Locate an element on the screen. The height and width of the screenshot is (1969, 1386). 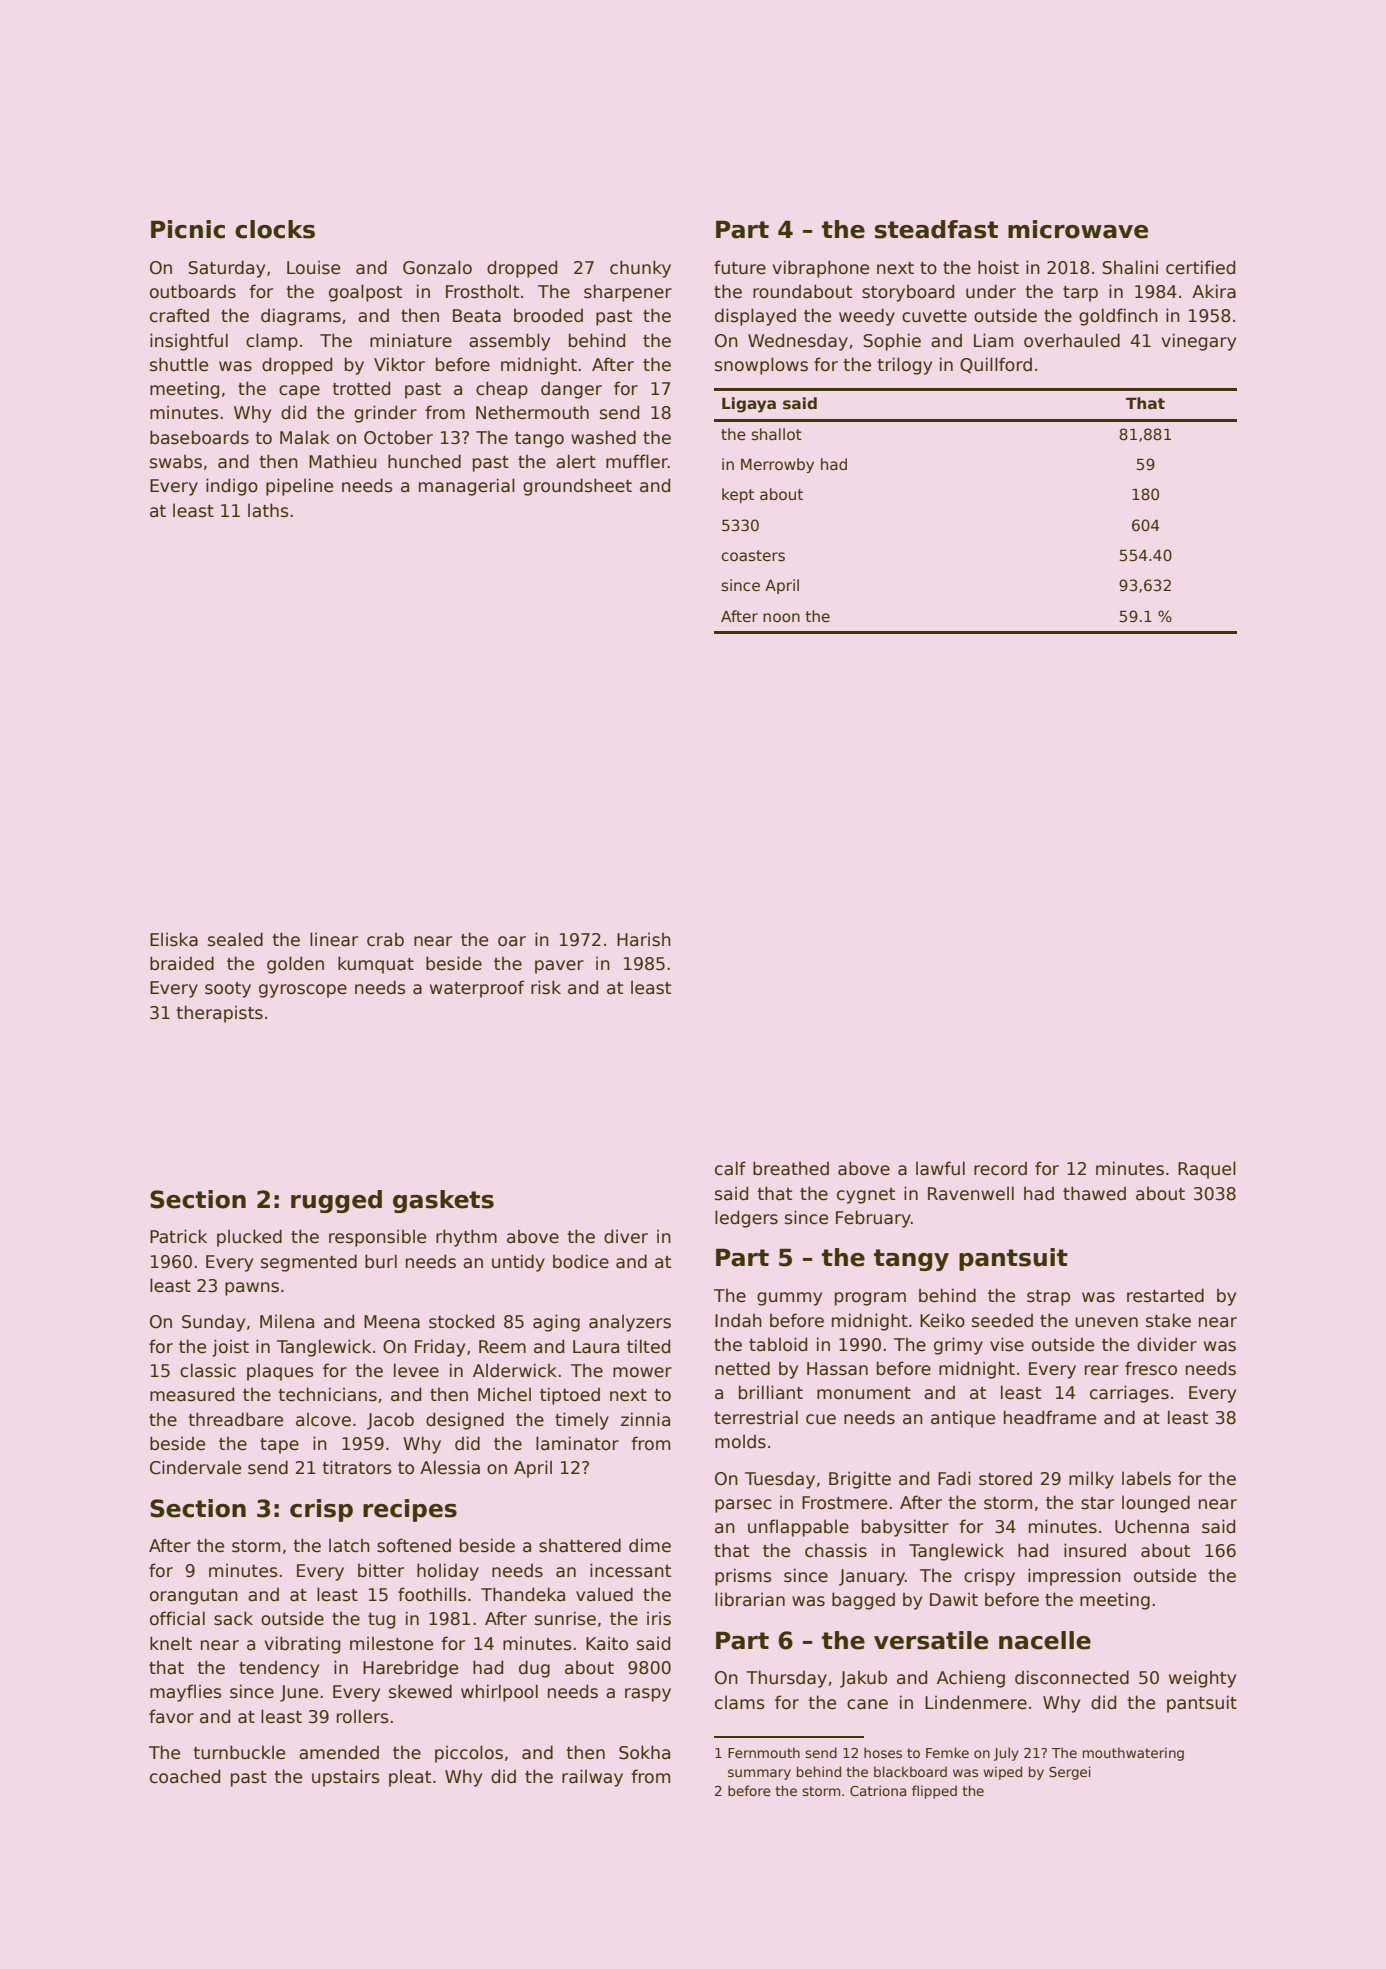
steadfast is located at coordinates (936, 229).
